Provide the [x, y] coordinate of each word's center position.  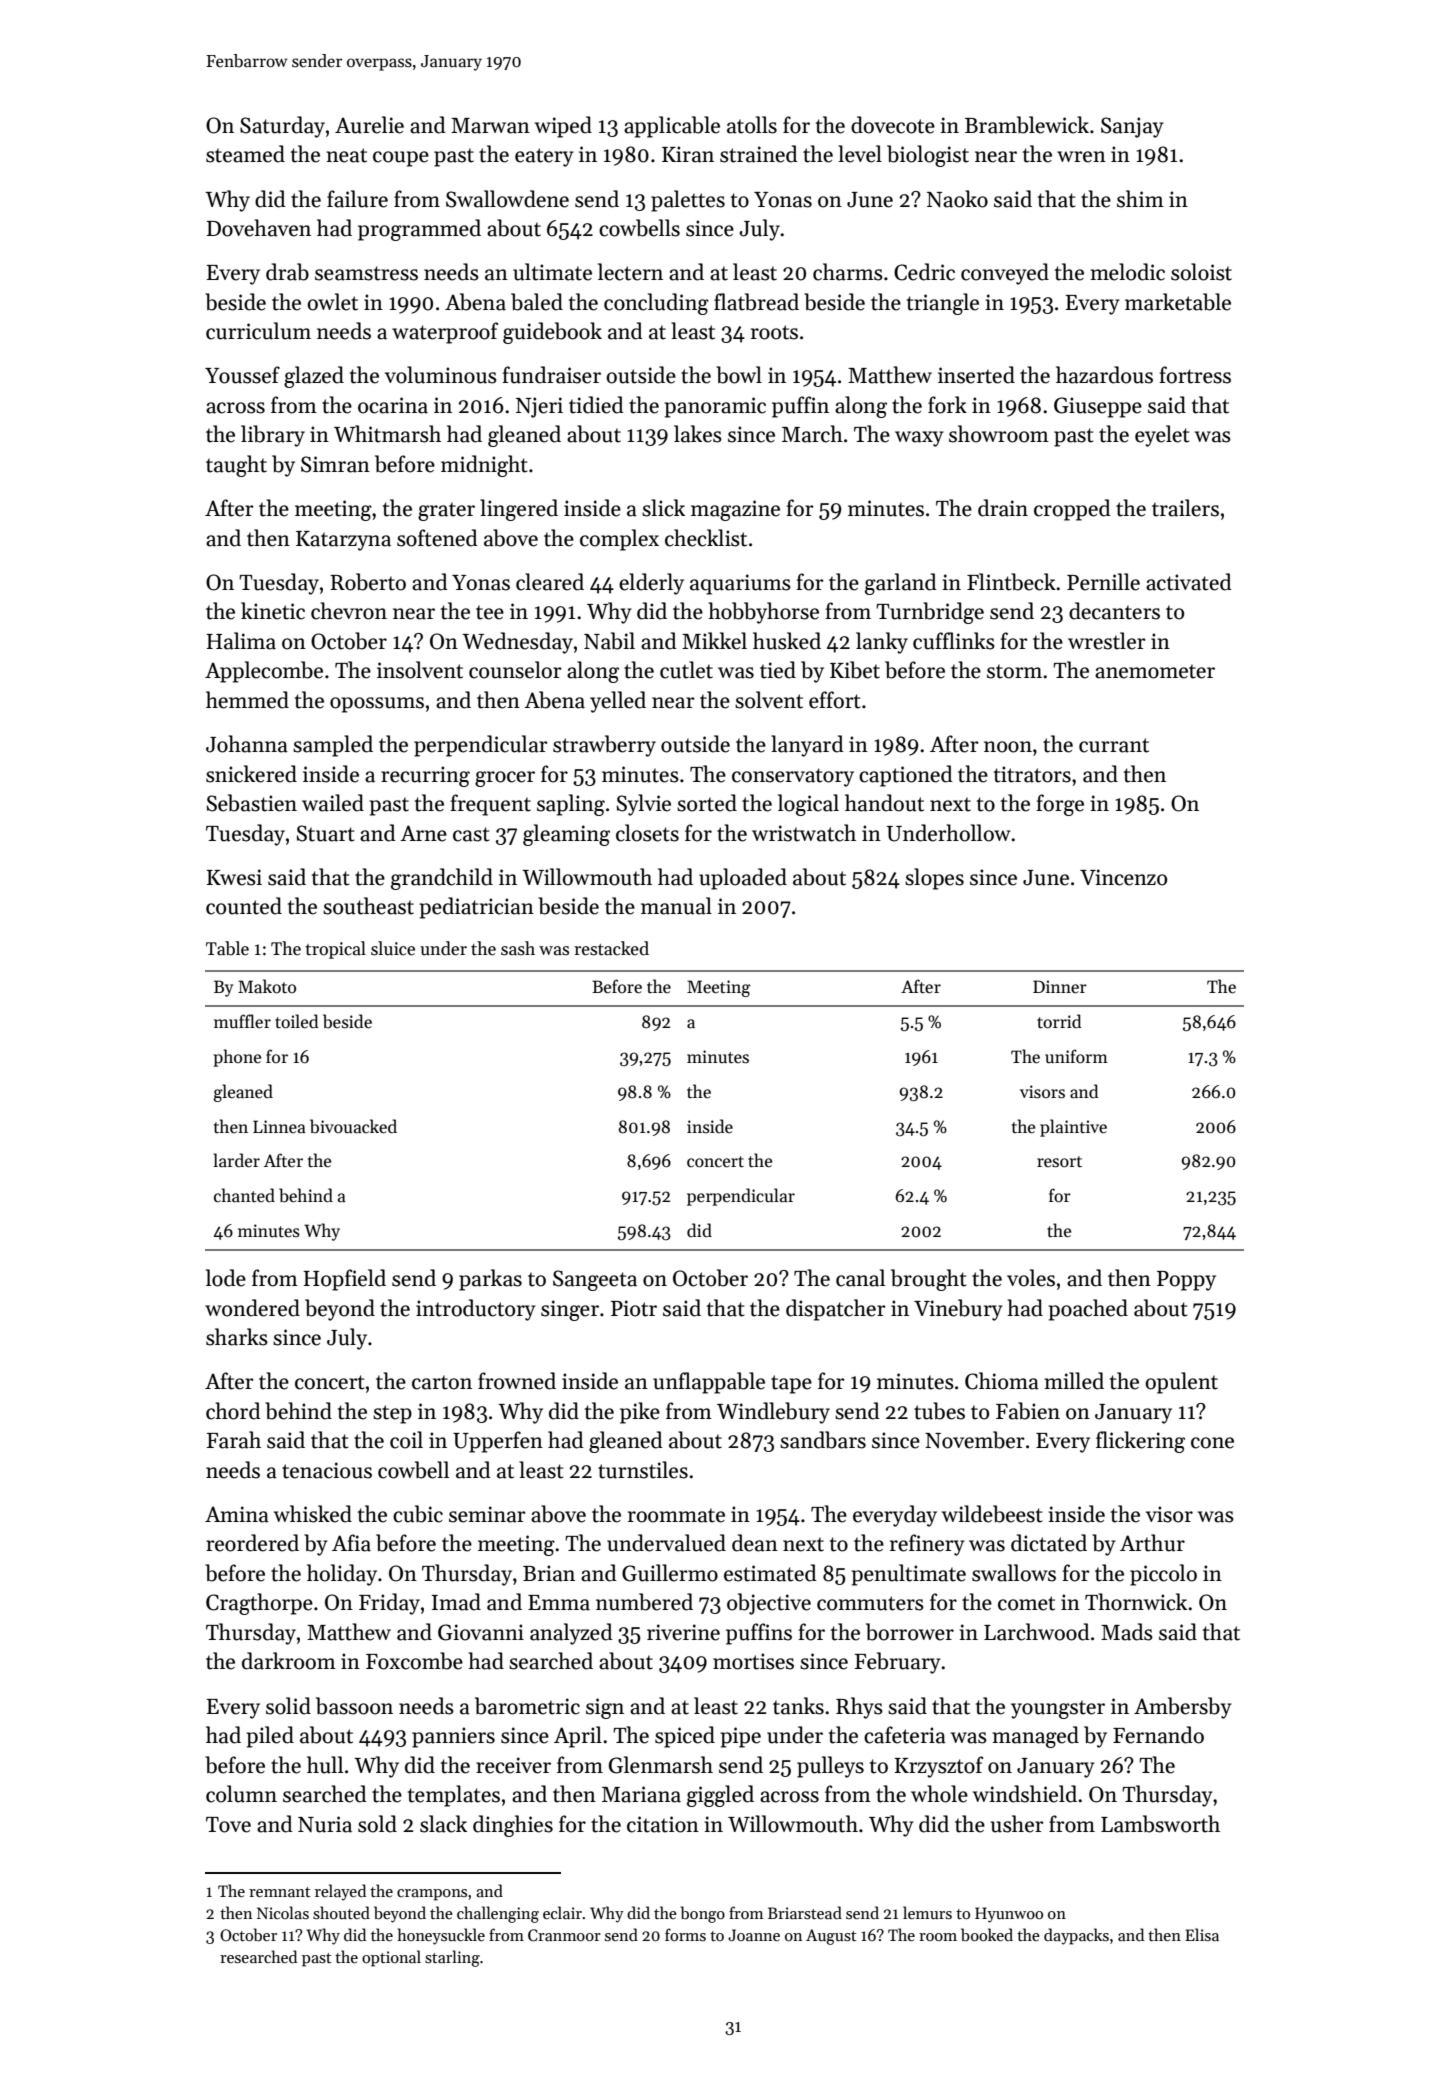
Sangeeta [595, 1280]
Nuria [325, 1824]
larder [236, 1160]
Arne [423, 833]
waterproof [445, 333]
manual [676, 906]
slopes [934, 879]
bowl [739, 375]
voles [1031, 1278]
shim [1140, 199]
